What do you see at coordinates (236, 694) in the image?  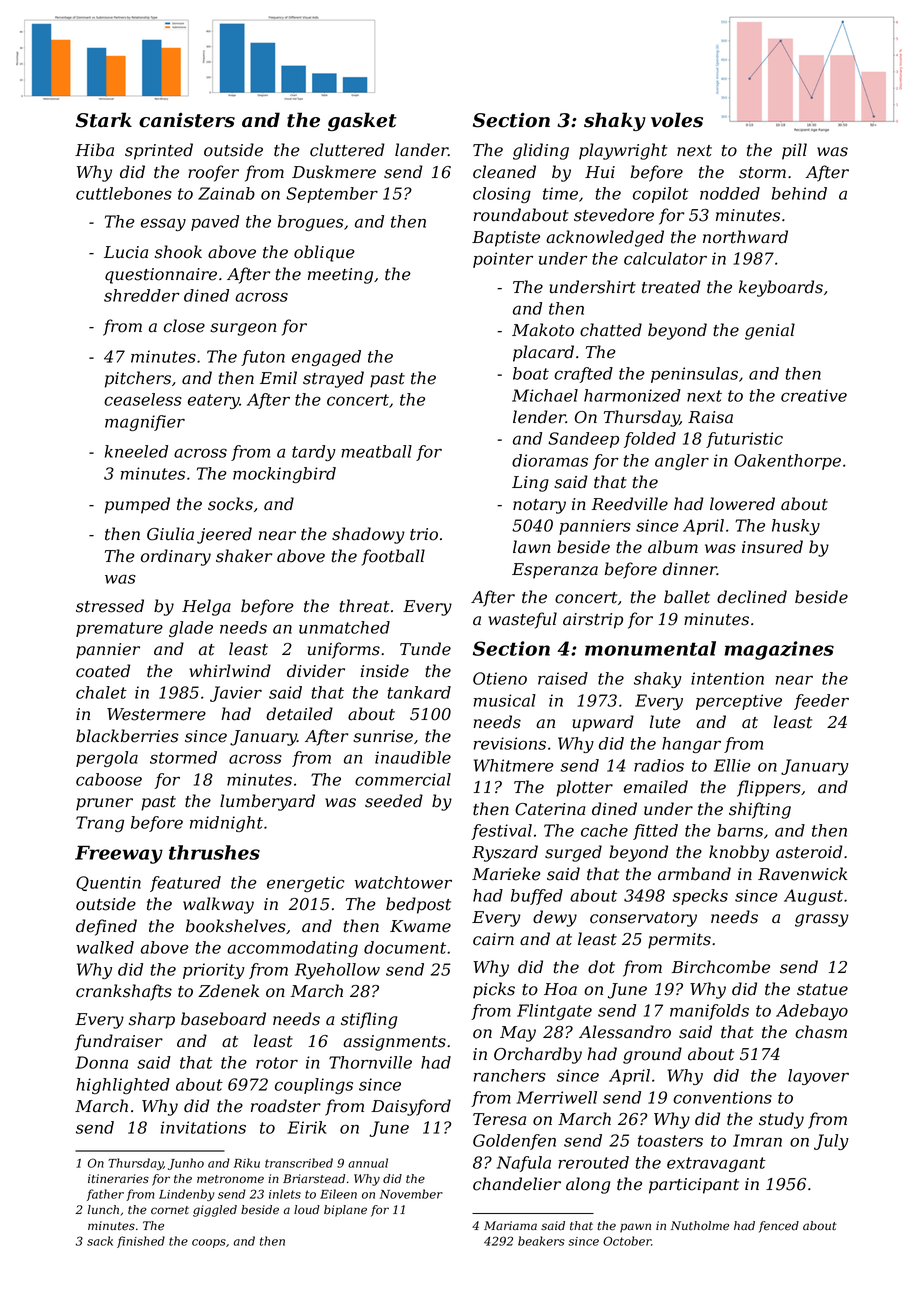 I see `Javier` at bounding box center [236, 694].
